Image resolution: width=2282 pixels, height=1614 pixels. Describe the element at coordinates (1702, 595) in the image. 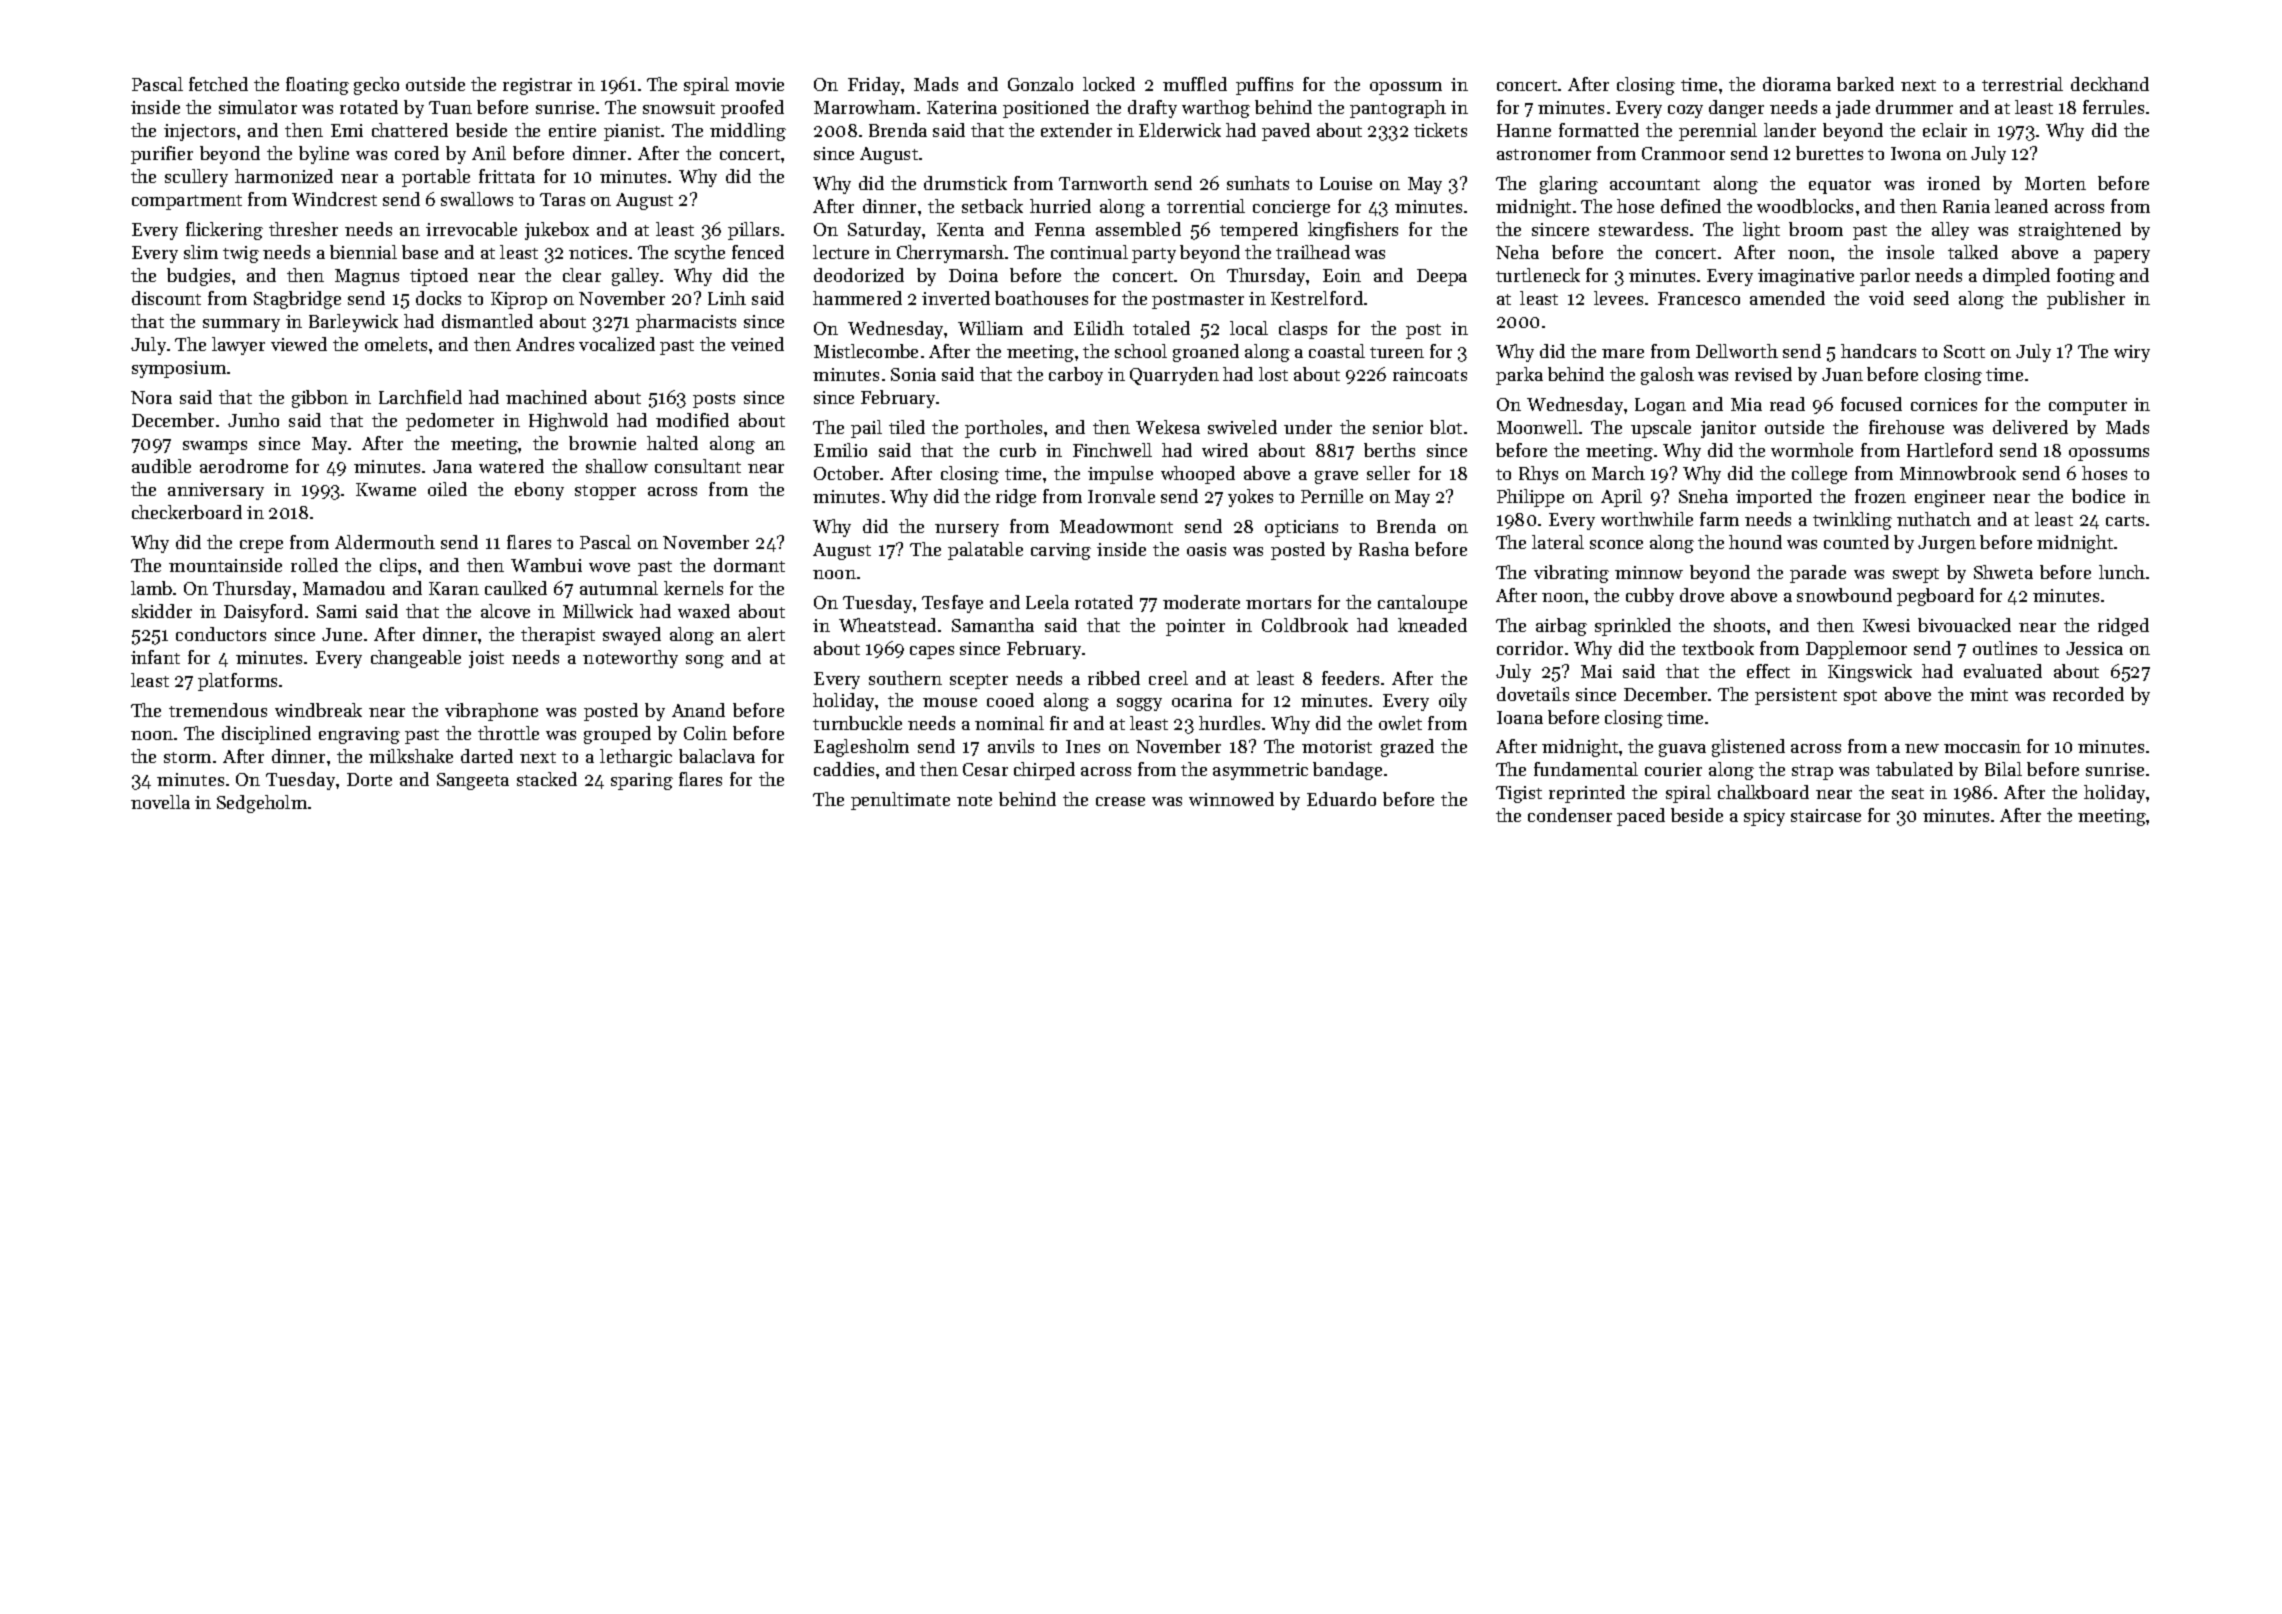

I see `drove` at that location.
